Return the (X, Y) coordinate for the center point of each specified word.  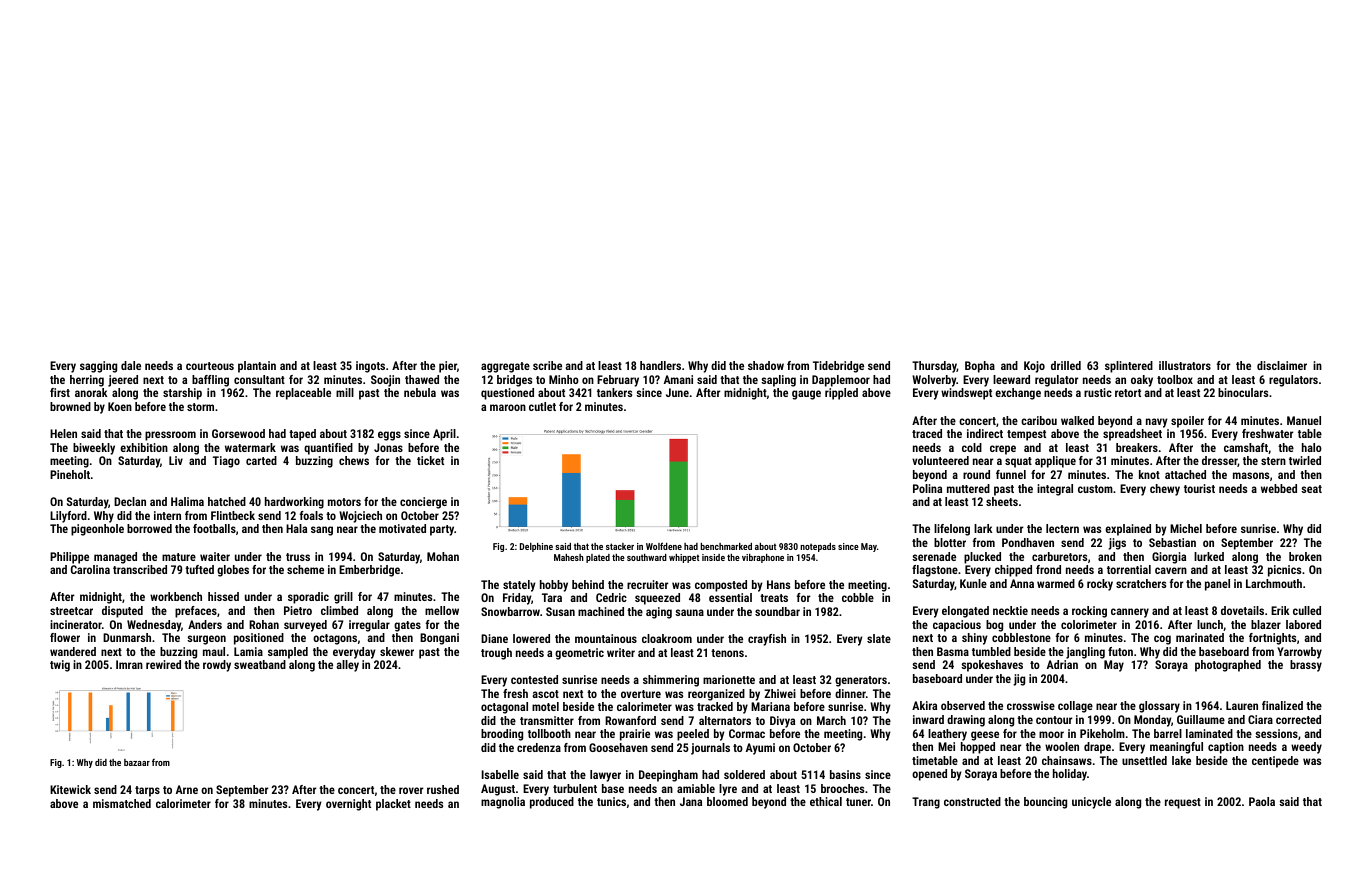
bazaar (137, 762)
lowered (531, 638)
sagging (98, 367)
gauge (806, 395)
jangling (1085, 653)
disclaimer (1282, 365)
